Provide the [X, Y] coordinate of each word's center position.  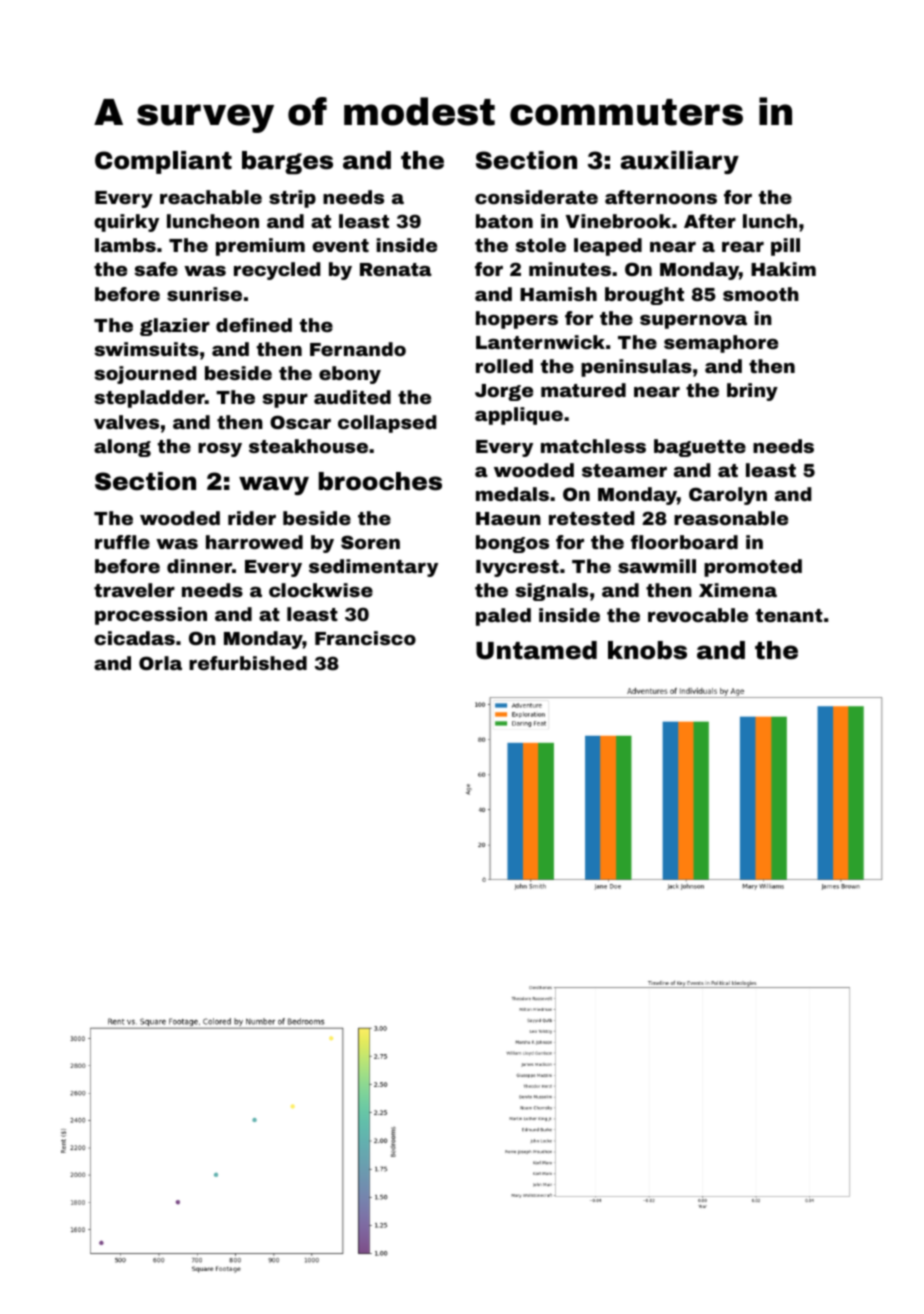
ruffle [122, 542]
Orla [160, 663]
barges [287, 162]
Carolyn [728, 496]
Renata [396, 269]
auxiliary [680, 162]
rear [743, 247]
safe [156, 269]
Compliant [163, 162]
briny [752, 392]
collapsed [387, 424]
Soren [370, 542]
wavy [274, 485]
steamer [624, 470]
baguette [700, 448]
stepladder [149, 399]
